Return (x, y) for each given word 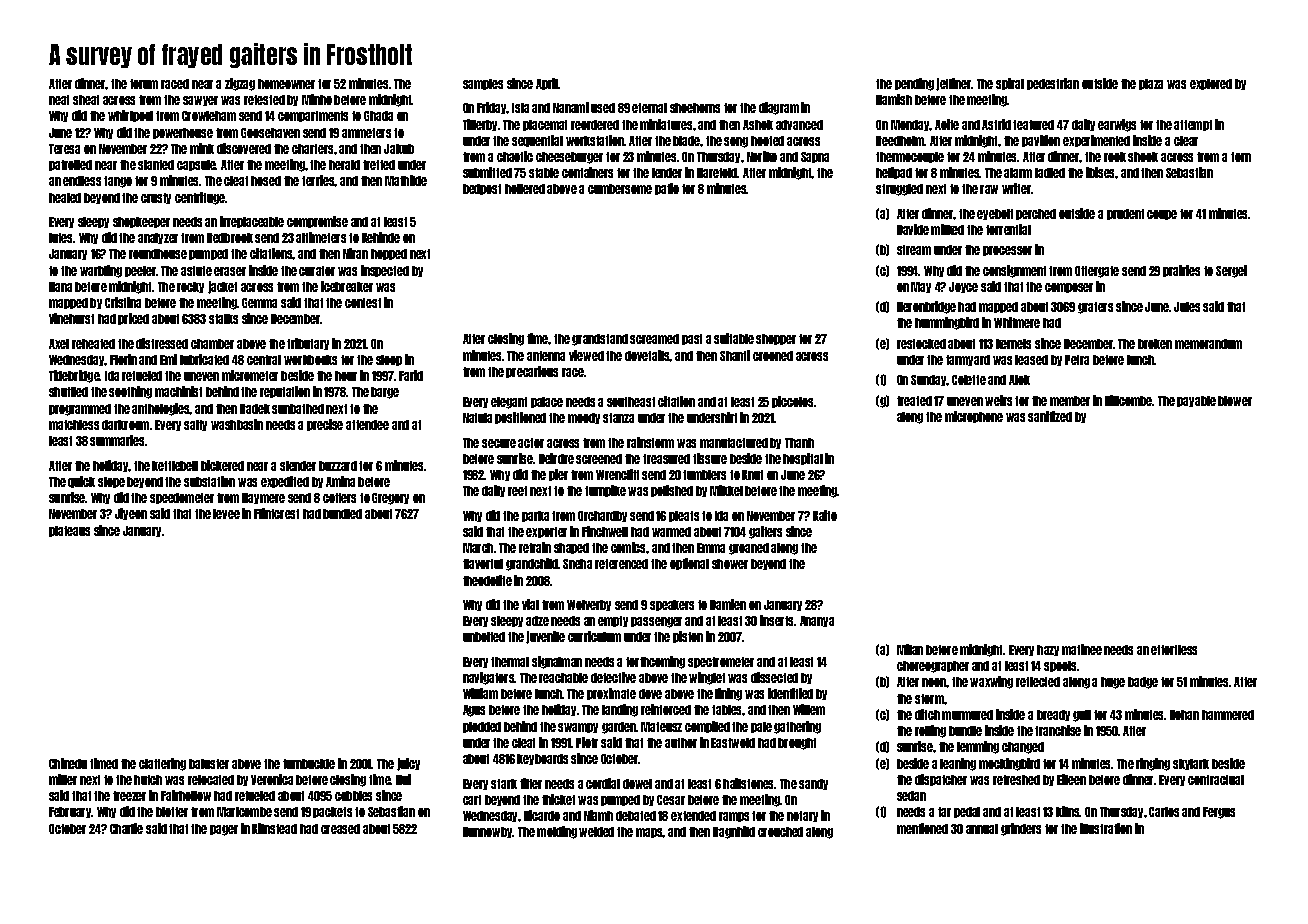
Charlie (126, 828)
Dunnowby (488, 832)
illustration (1106, 828)
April (547, 84)
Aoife (947, 124)
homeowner (286, 84)
